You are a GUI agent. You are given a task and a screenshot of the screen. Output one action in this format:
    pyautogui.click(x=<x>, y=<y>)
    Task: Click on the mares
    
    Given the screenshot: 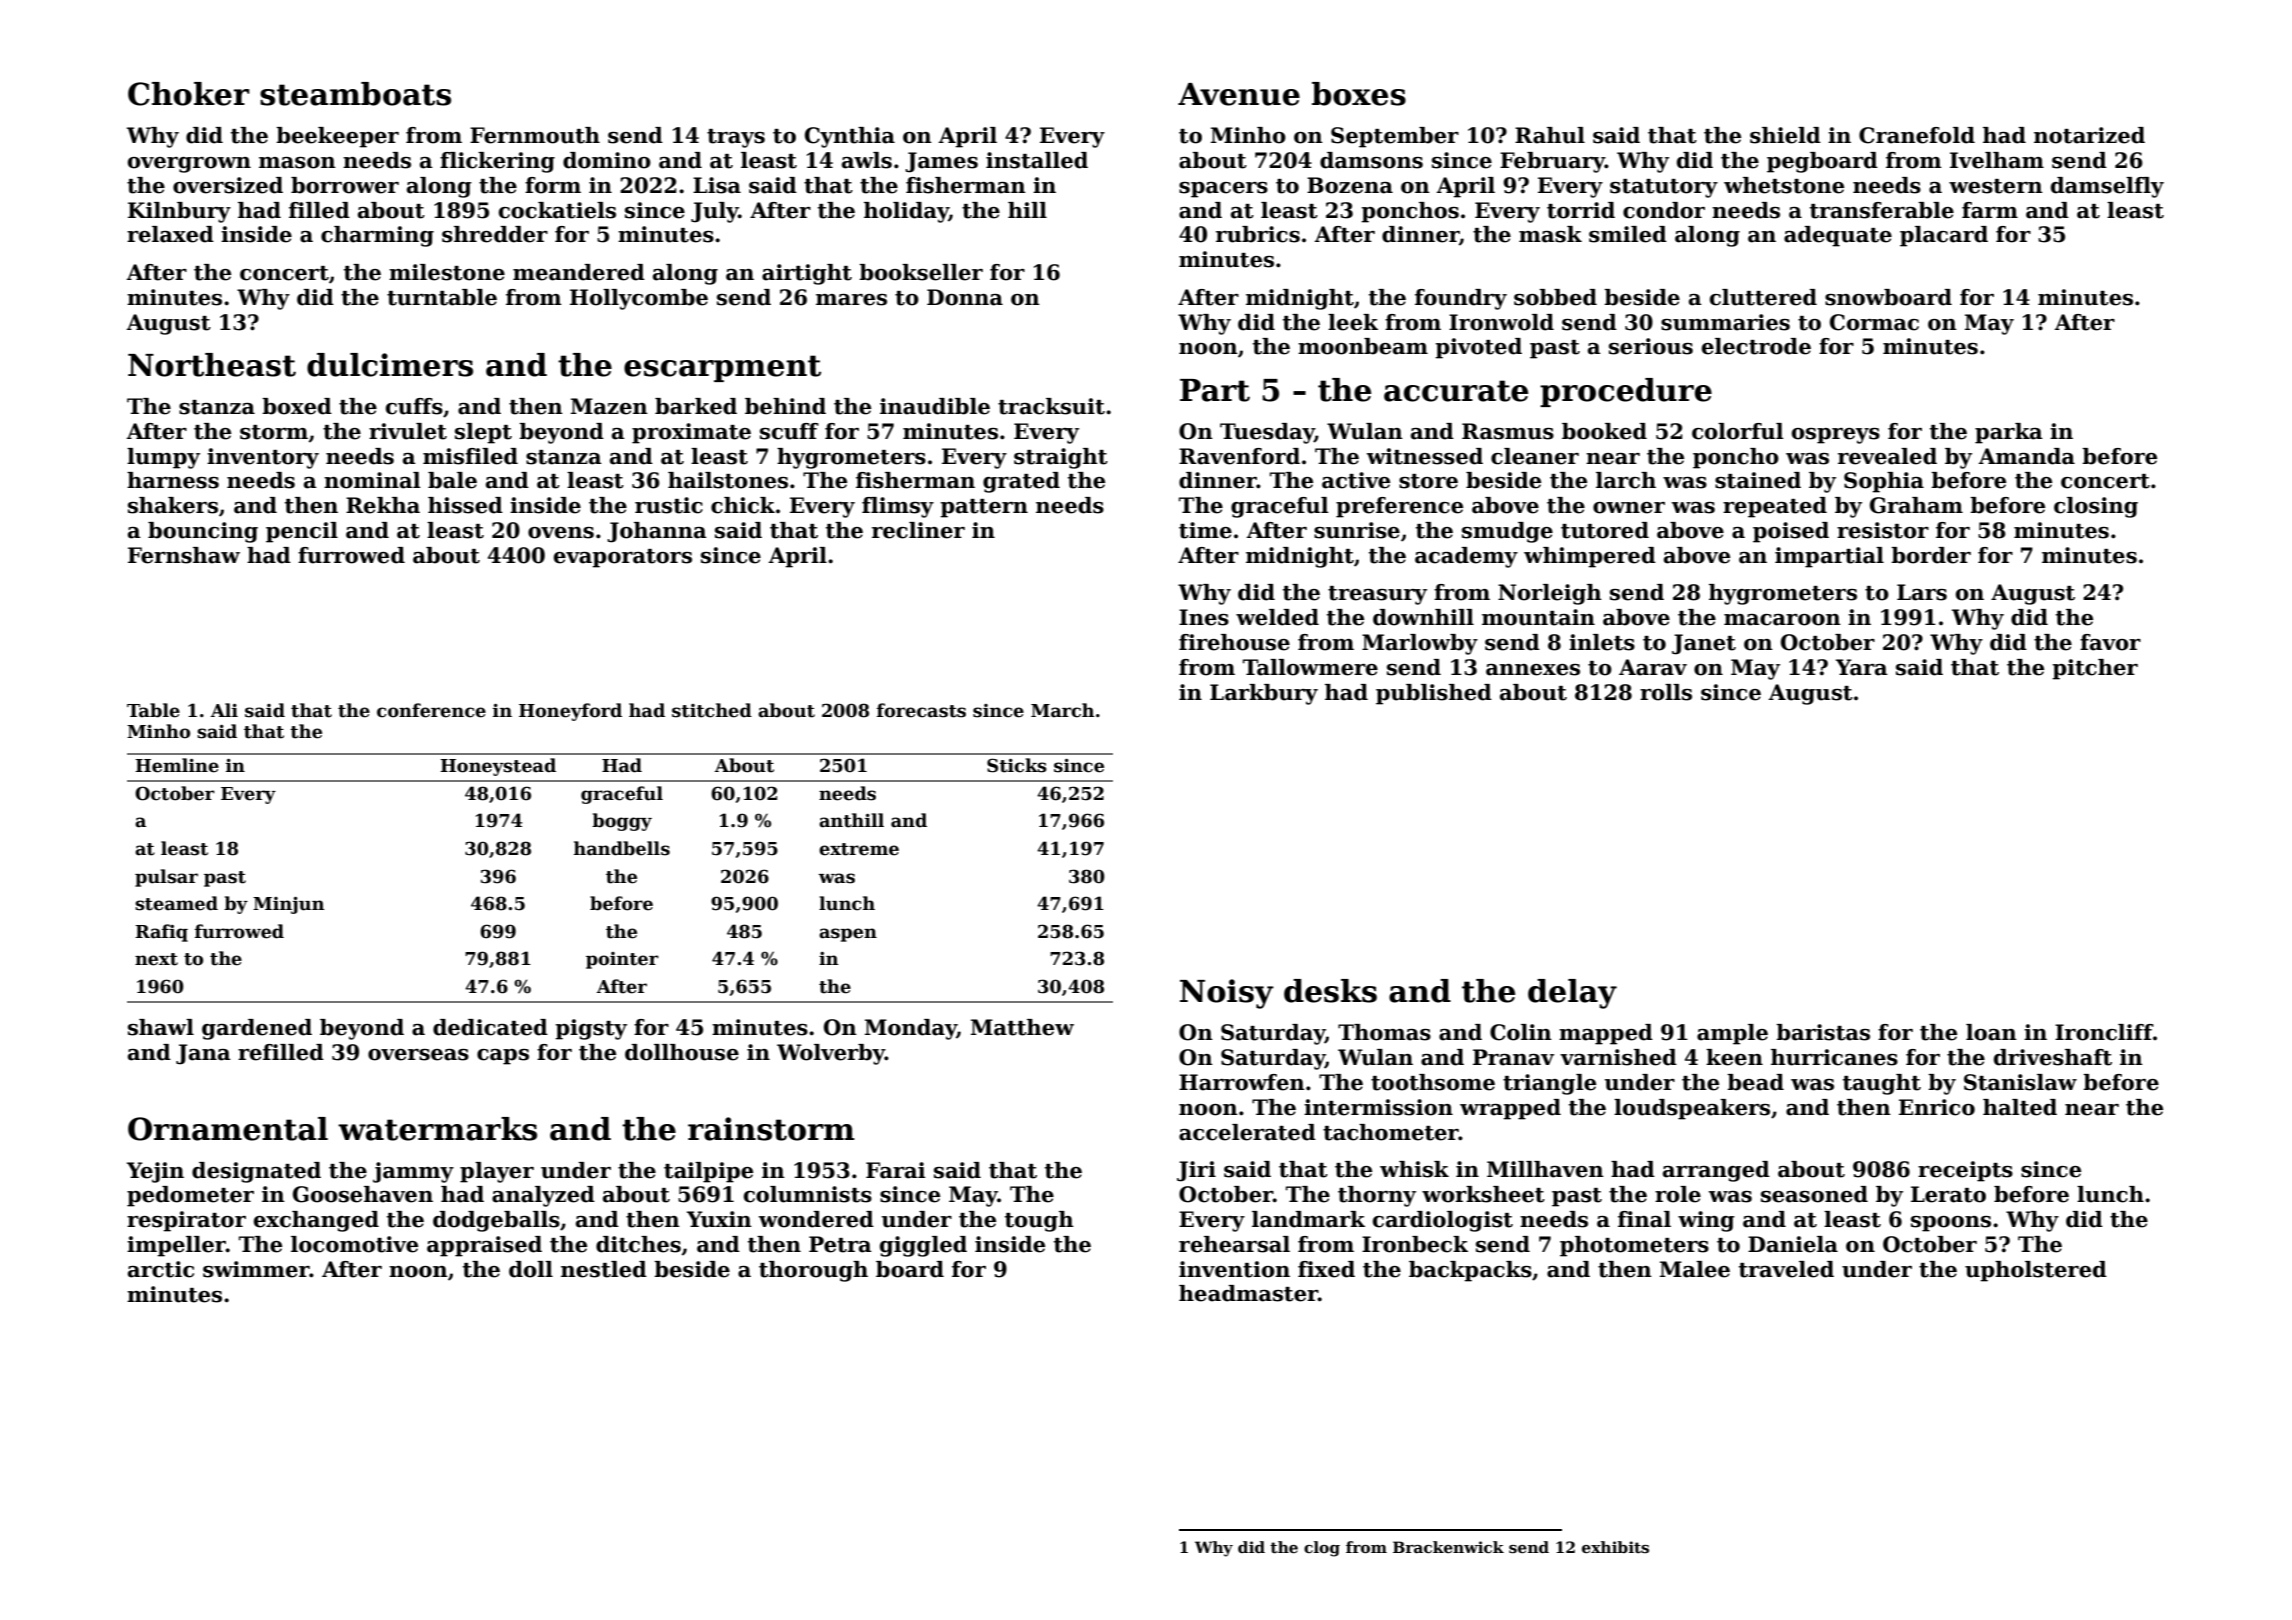 What is the action you would take?
    pyautogui.click(x=851, y=300)
